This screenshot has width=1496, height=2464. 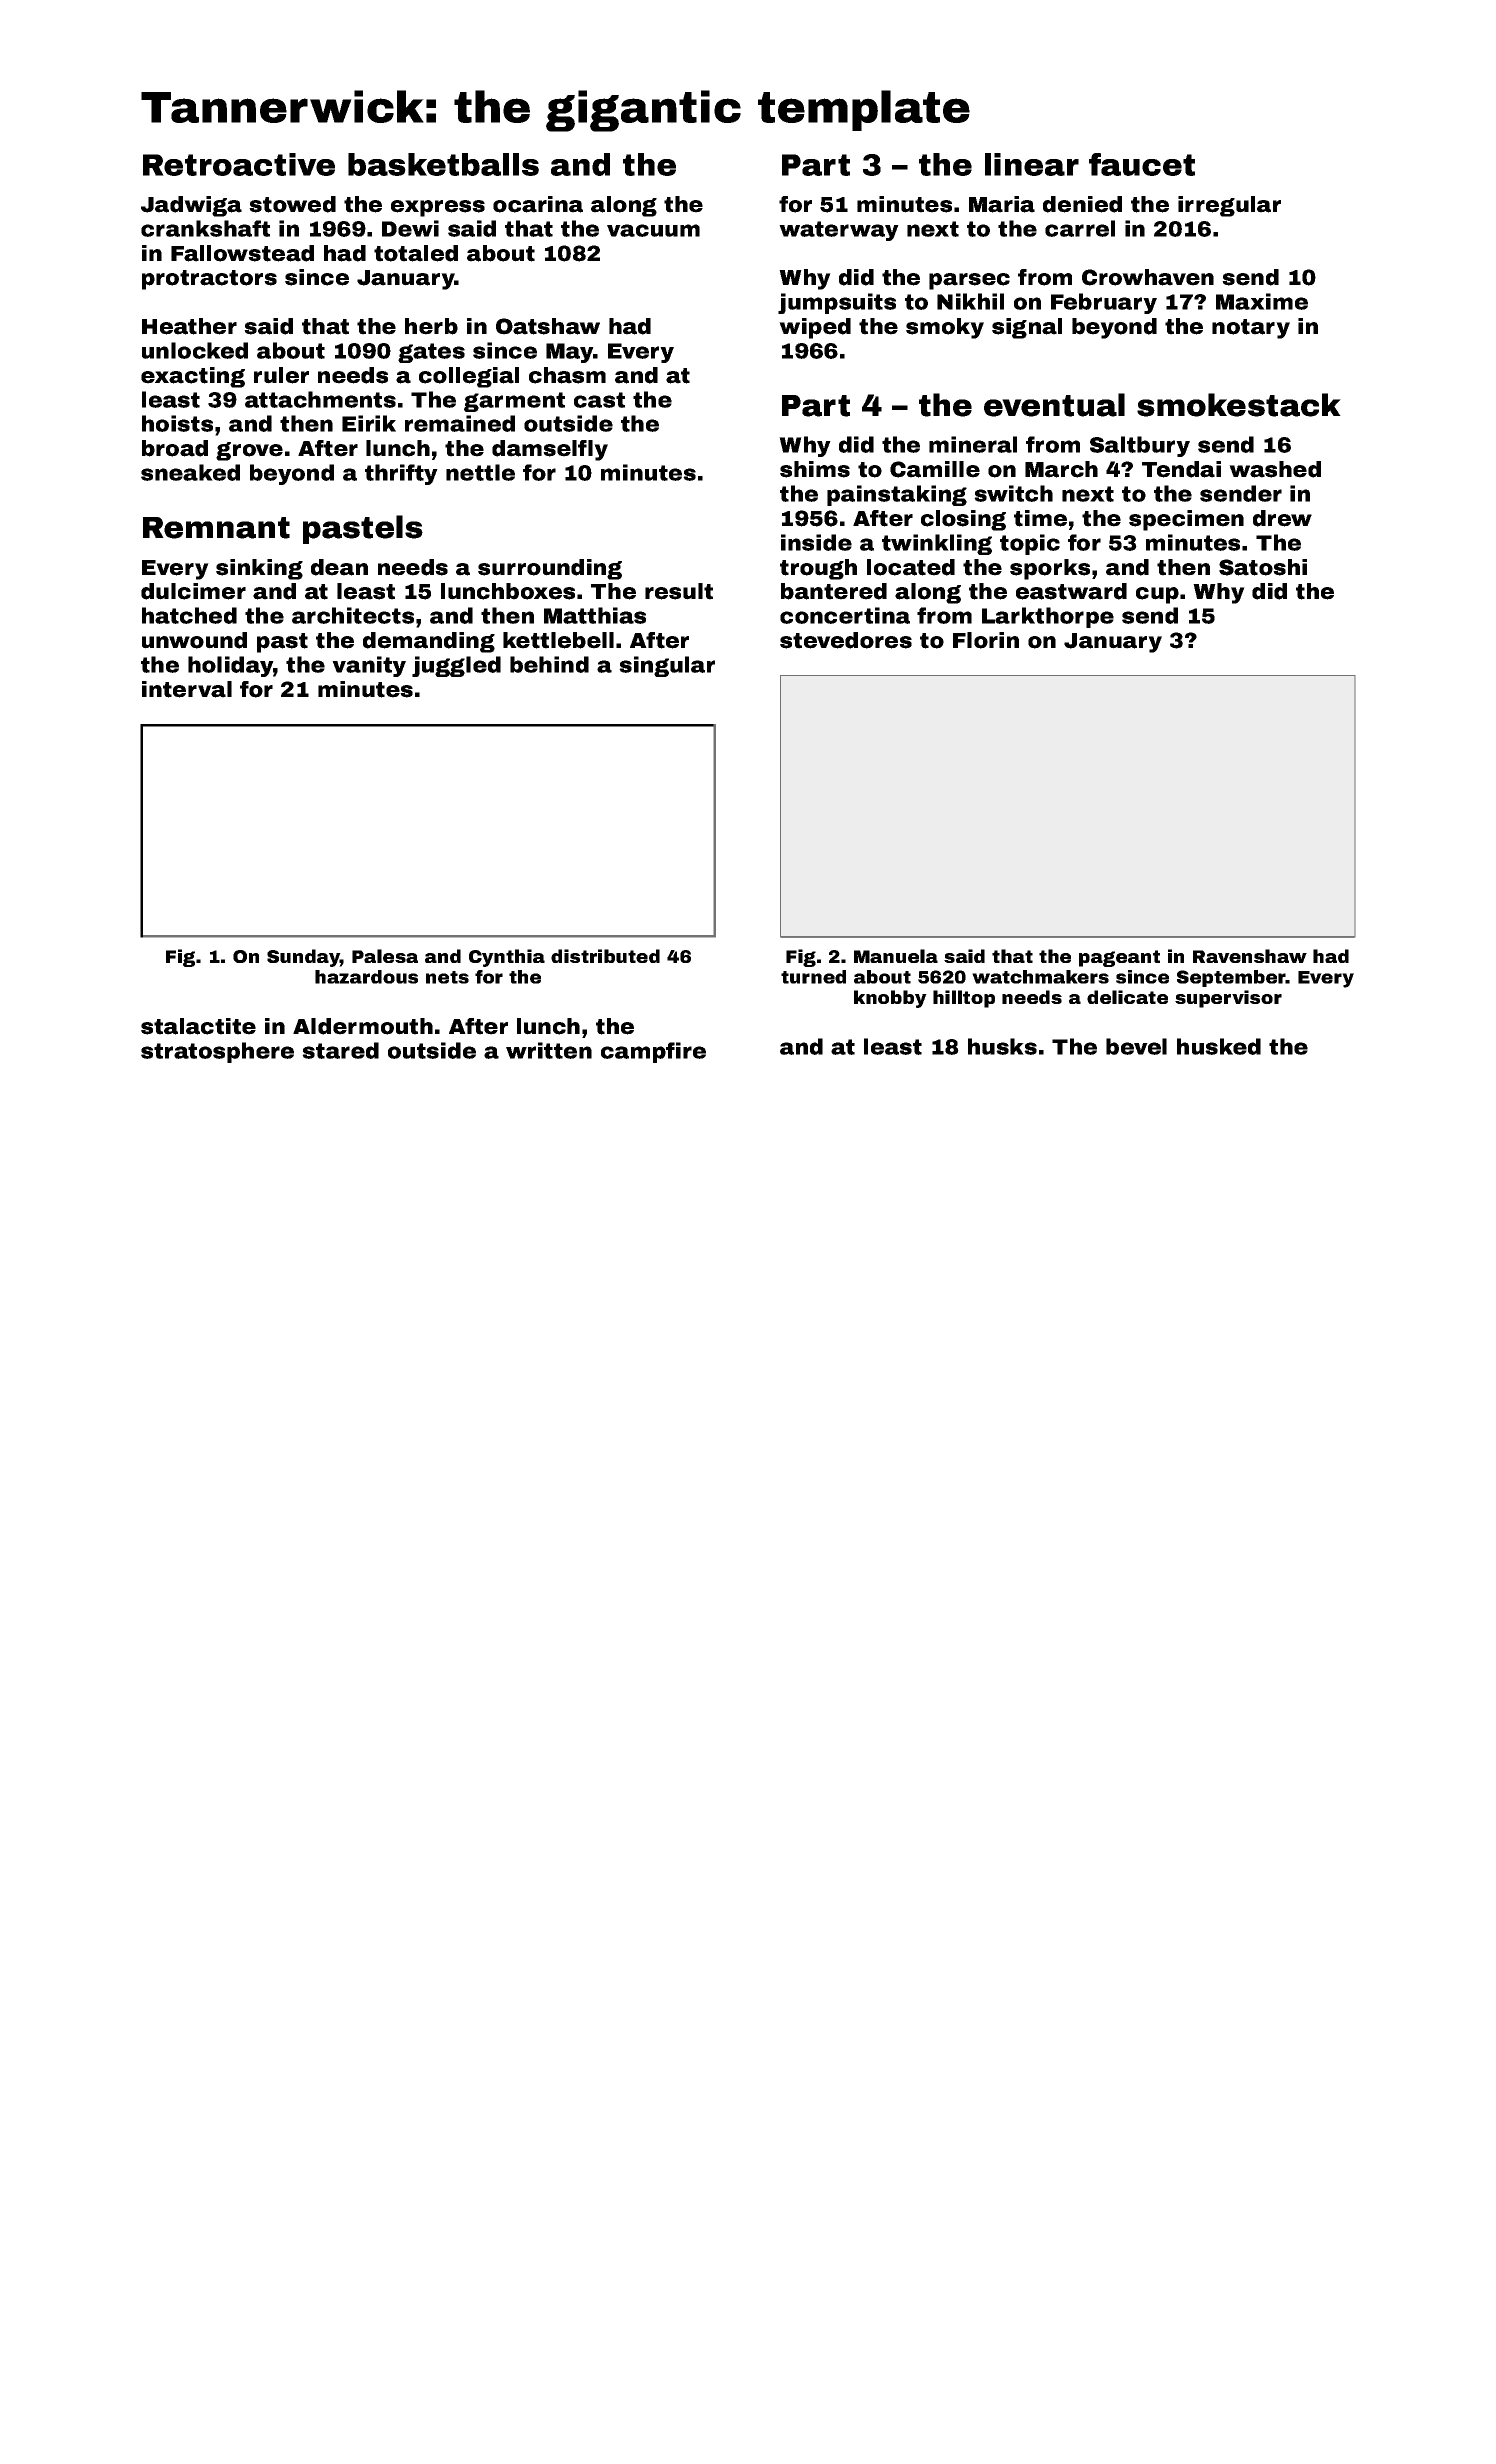 What do you see at coordinates (187, 689) in the screenshot?
I see `interval` at bounding box center [187, 689].
